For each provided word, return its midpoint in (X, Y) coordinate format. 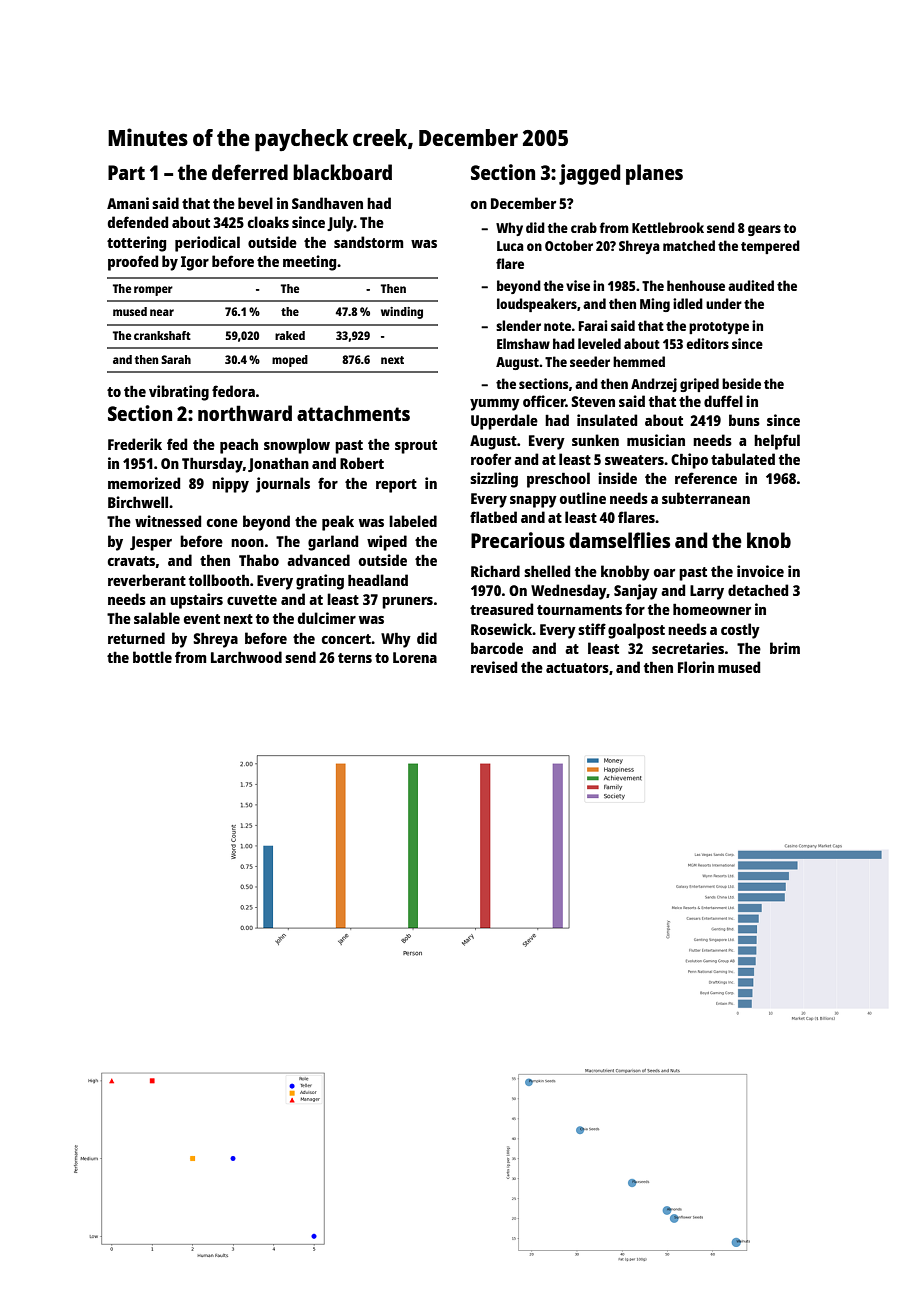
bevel (255, 203)
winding (402, 313)
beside (741, 383)
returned (136, 638)
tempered (770, 247)
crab (584, 227)
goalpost (636, 631)
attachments (353, 413)
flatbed (493, 517)
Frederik (135, 444)
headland (378, 580)
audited (751, 285)
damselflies (619, 540)
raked (290, 335)
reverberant (147, 580)
